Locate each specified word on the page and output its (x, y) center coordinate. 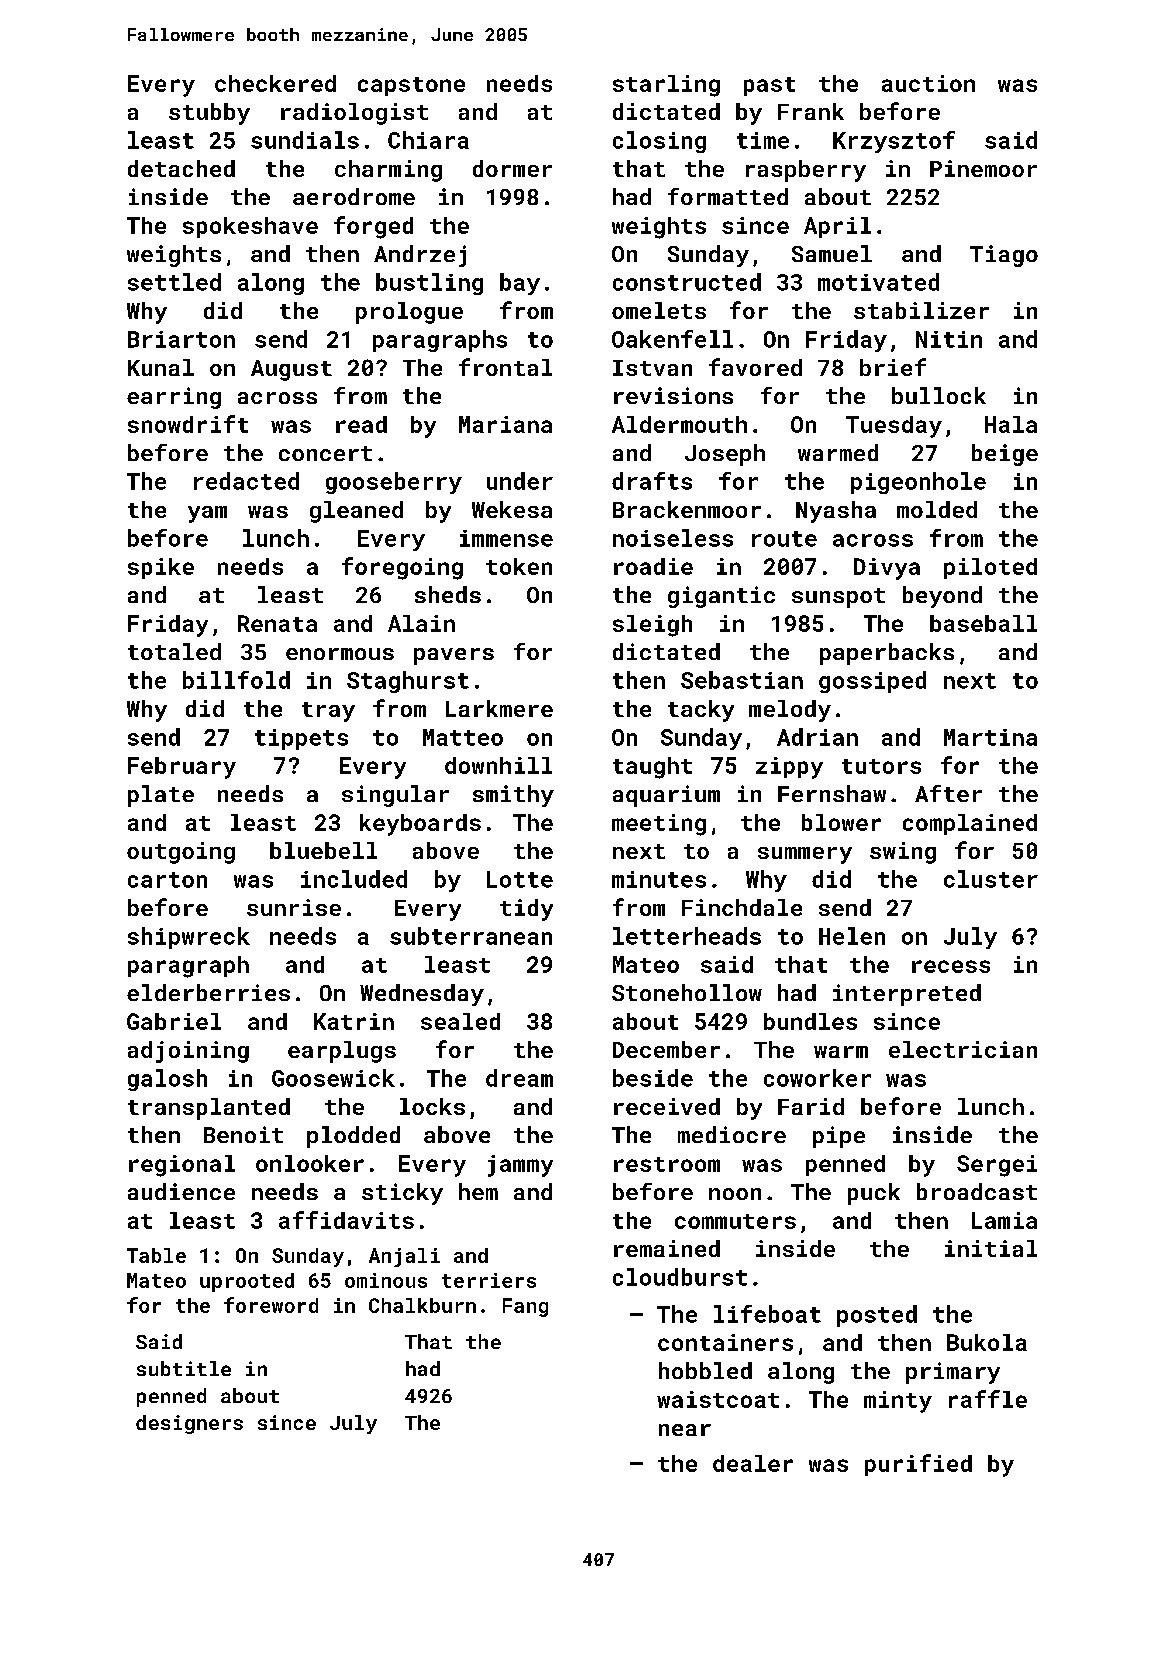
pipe (839, 1137)
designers (189, 1424)
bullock (939, 395)
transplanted (209, 1109)
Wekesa (512, 509)
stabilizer (921, 310)
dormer (512, 168)
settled (174, 282)
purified (918, 1465)
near (685, 1430)
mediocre (732, 1134)
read (361, 424)
